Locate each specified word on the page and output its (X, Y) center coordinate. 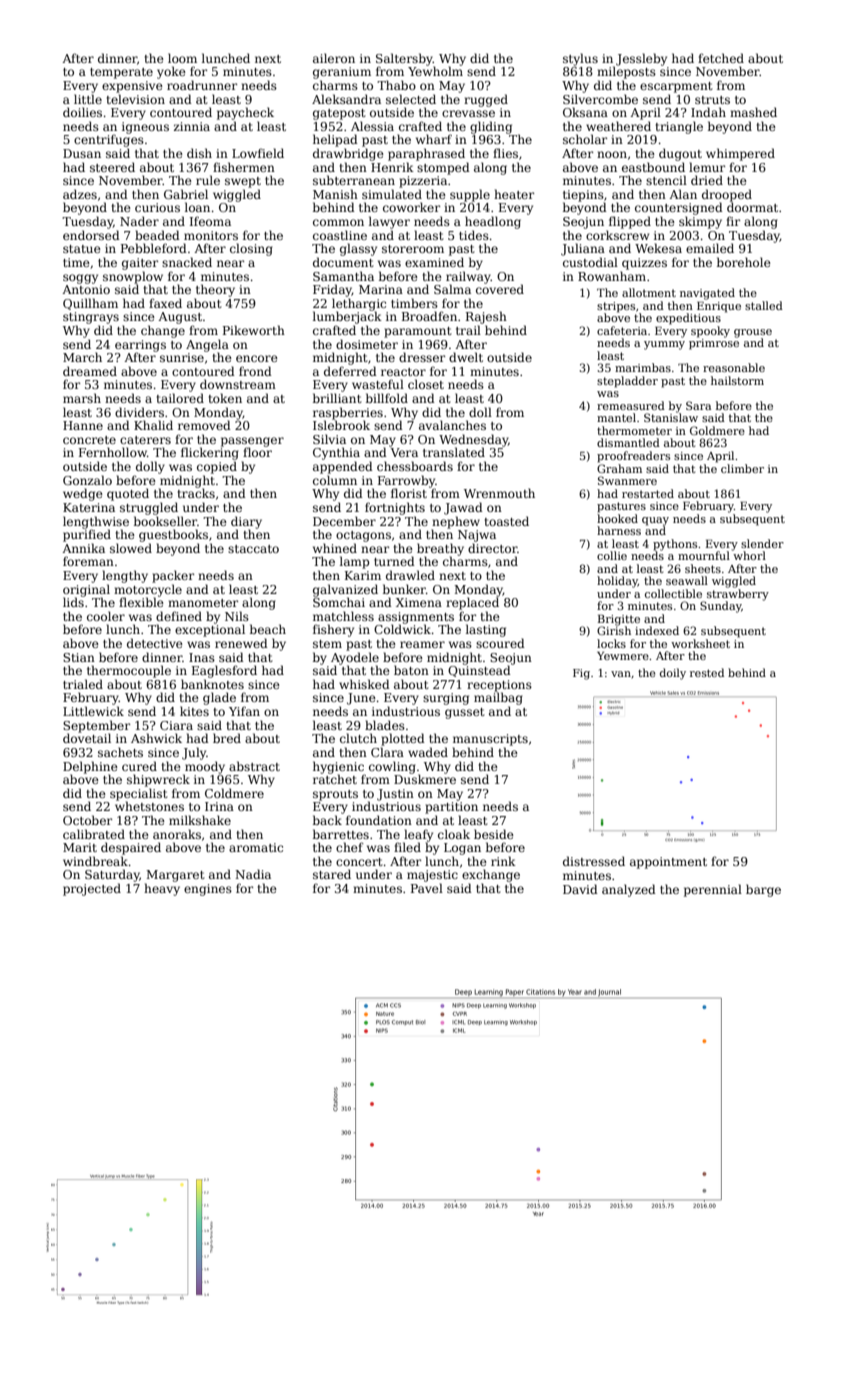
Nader (139, 221)
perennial (713, 890)
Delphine (90, 767)
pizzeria (423, 182)
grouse (753, 333)
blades (385, 725)
